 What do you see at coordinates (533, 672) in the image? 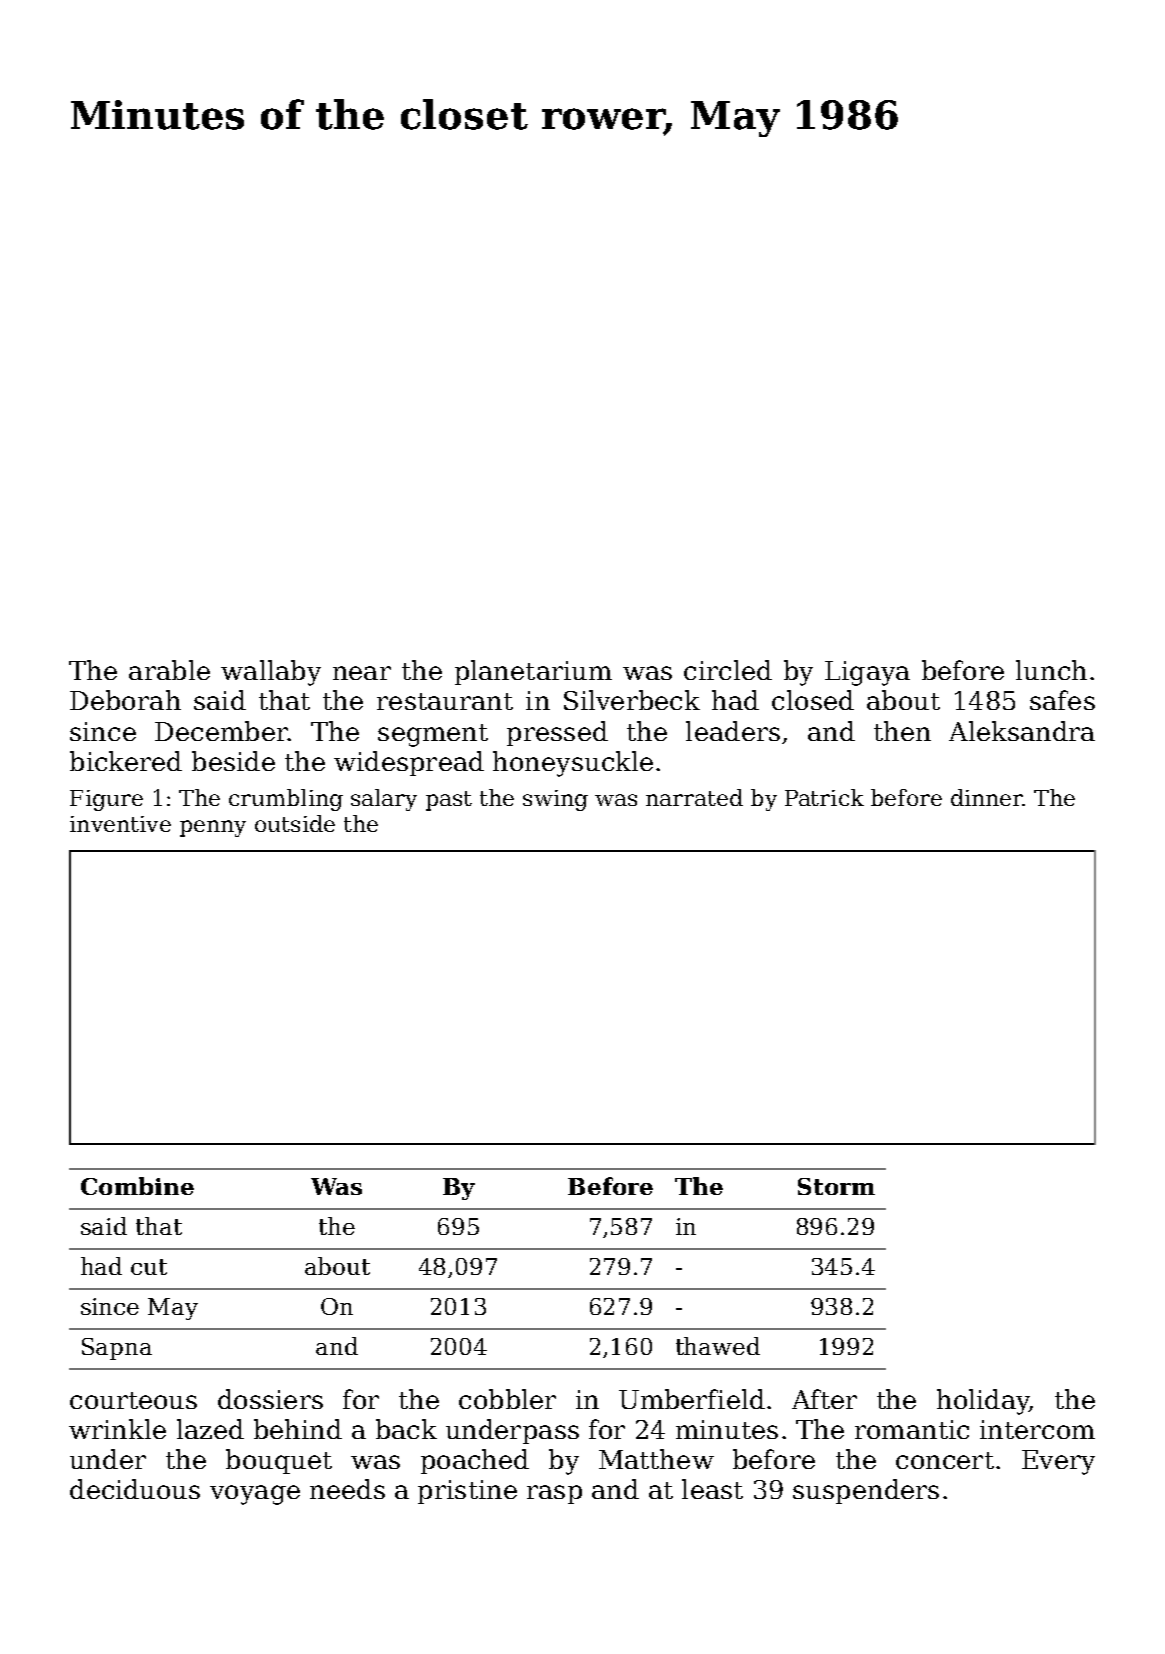
I see `planetarium` at bounding box center [533, 672].
